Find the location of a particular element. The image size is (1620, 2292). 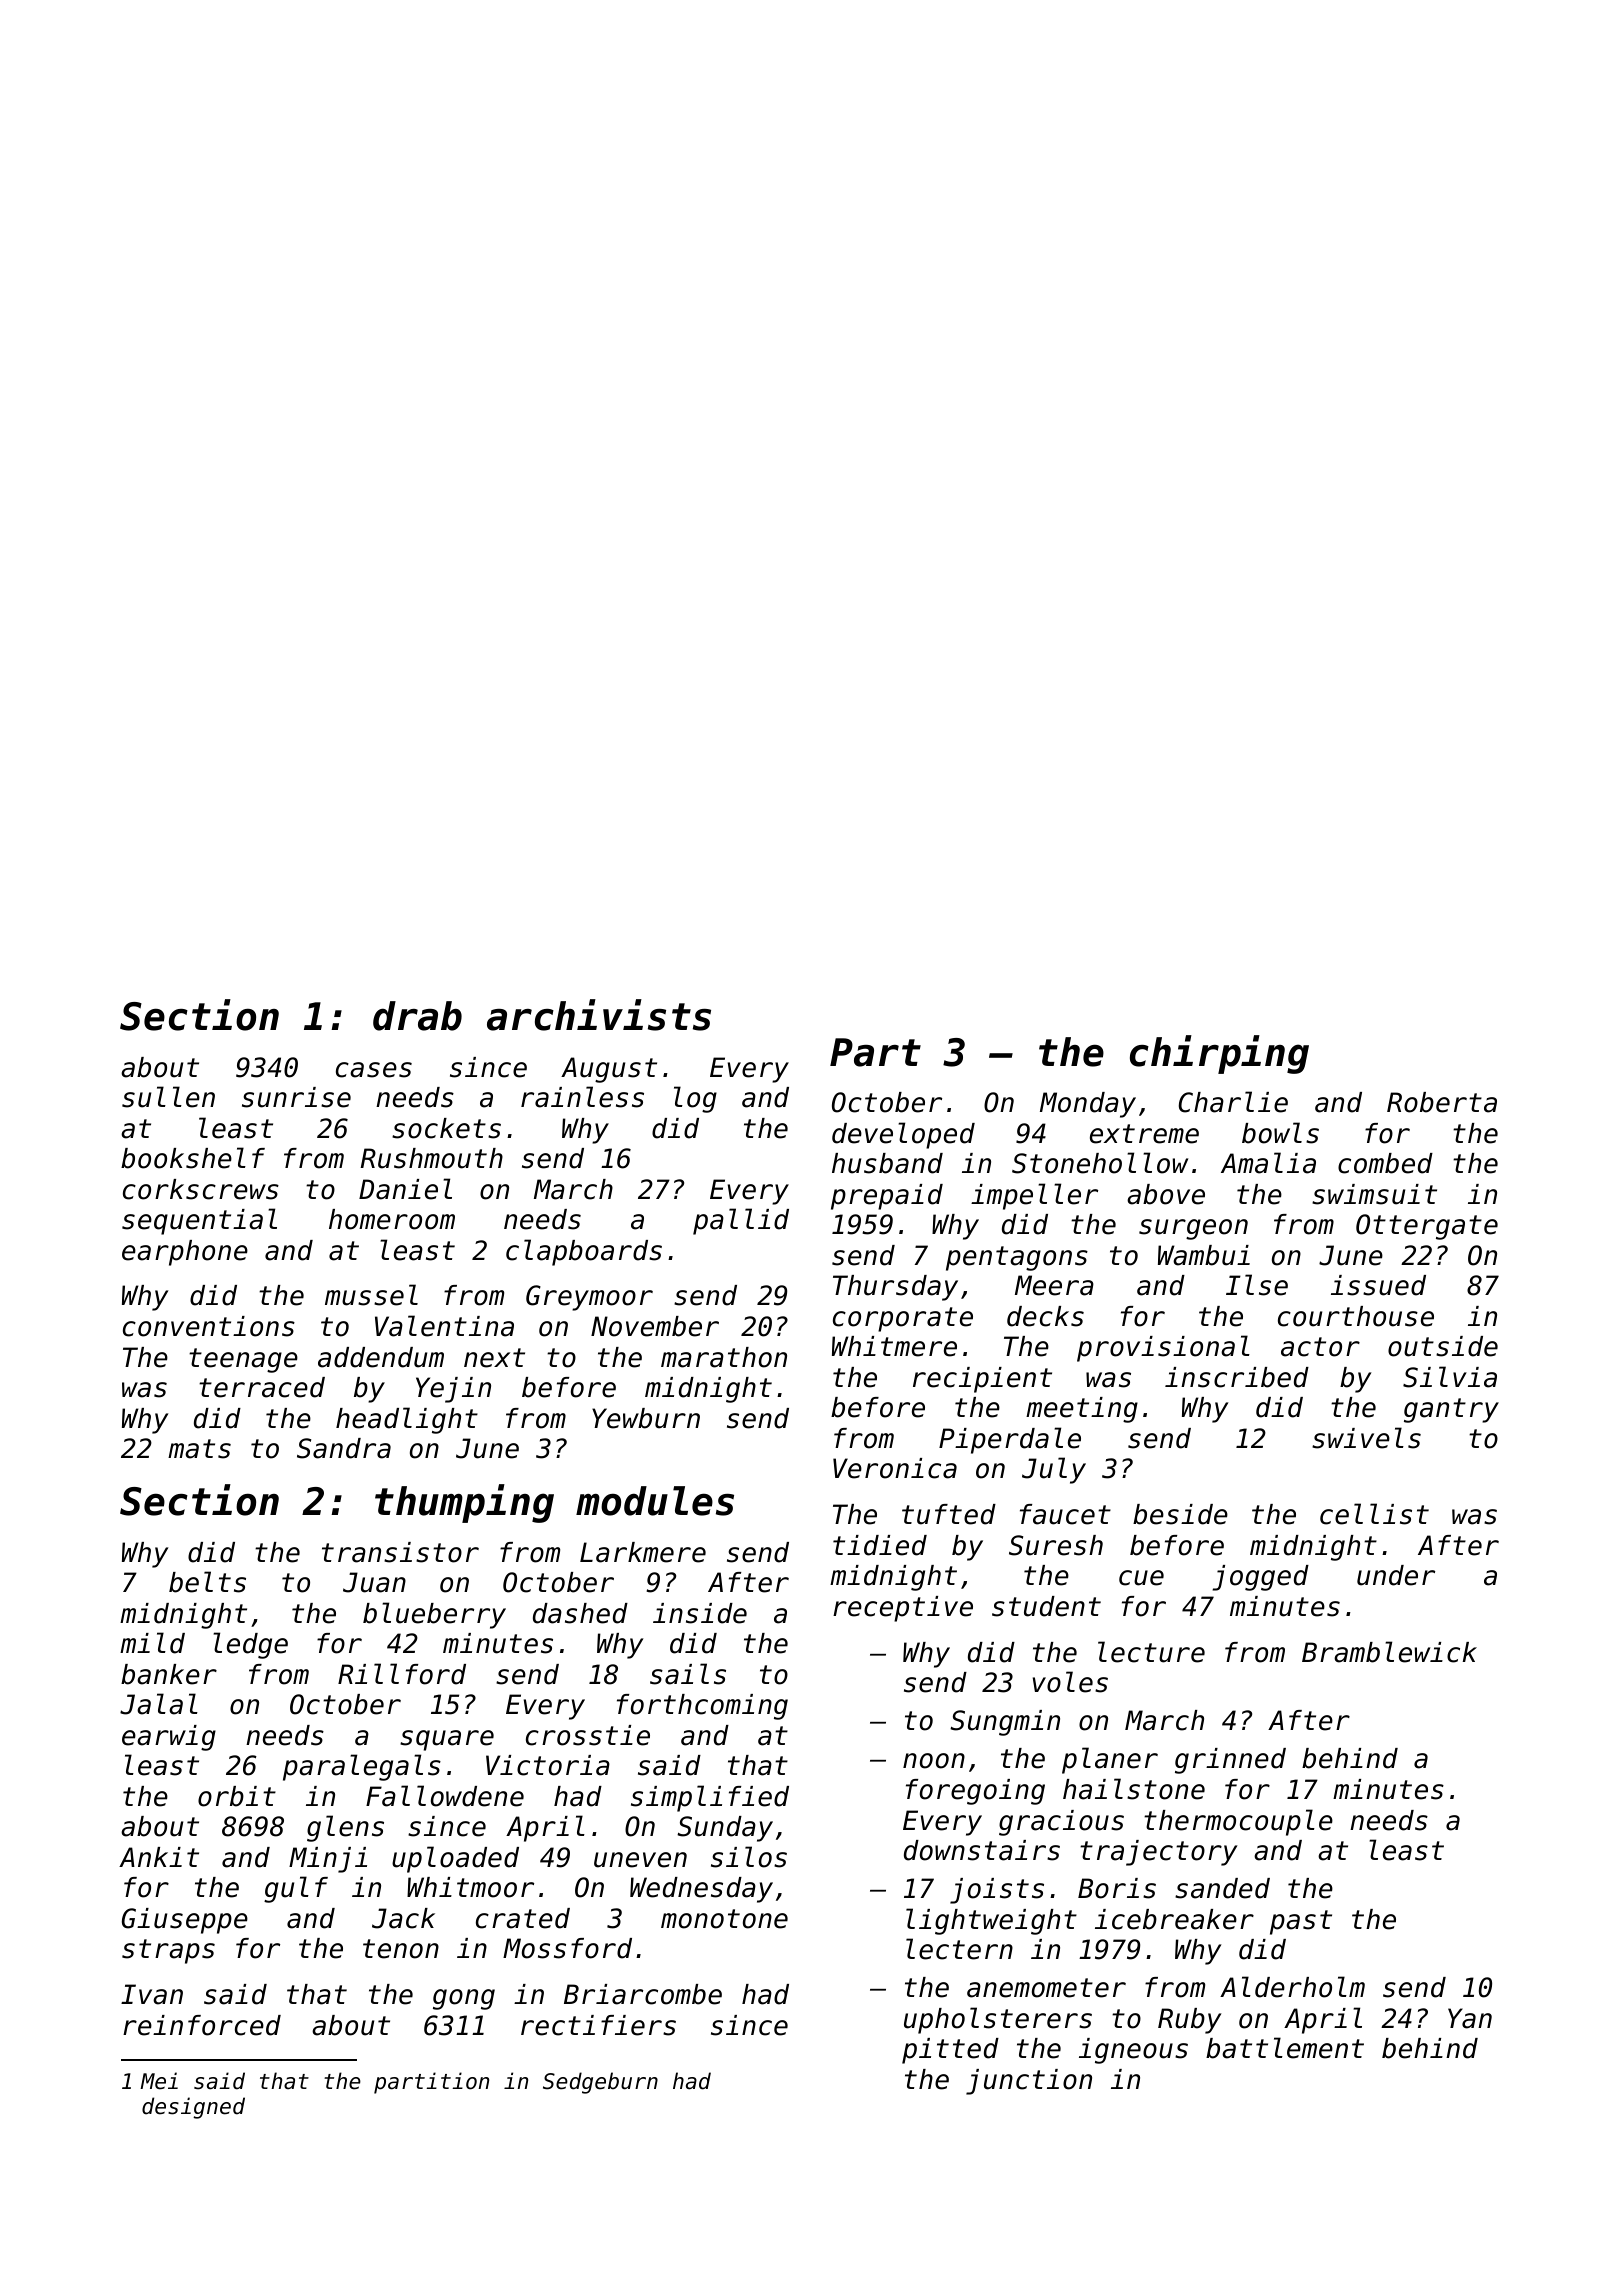

Sedgeburn is located at coordinates (600, 2083).
